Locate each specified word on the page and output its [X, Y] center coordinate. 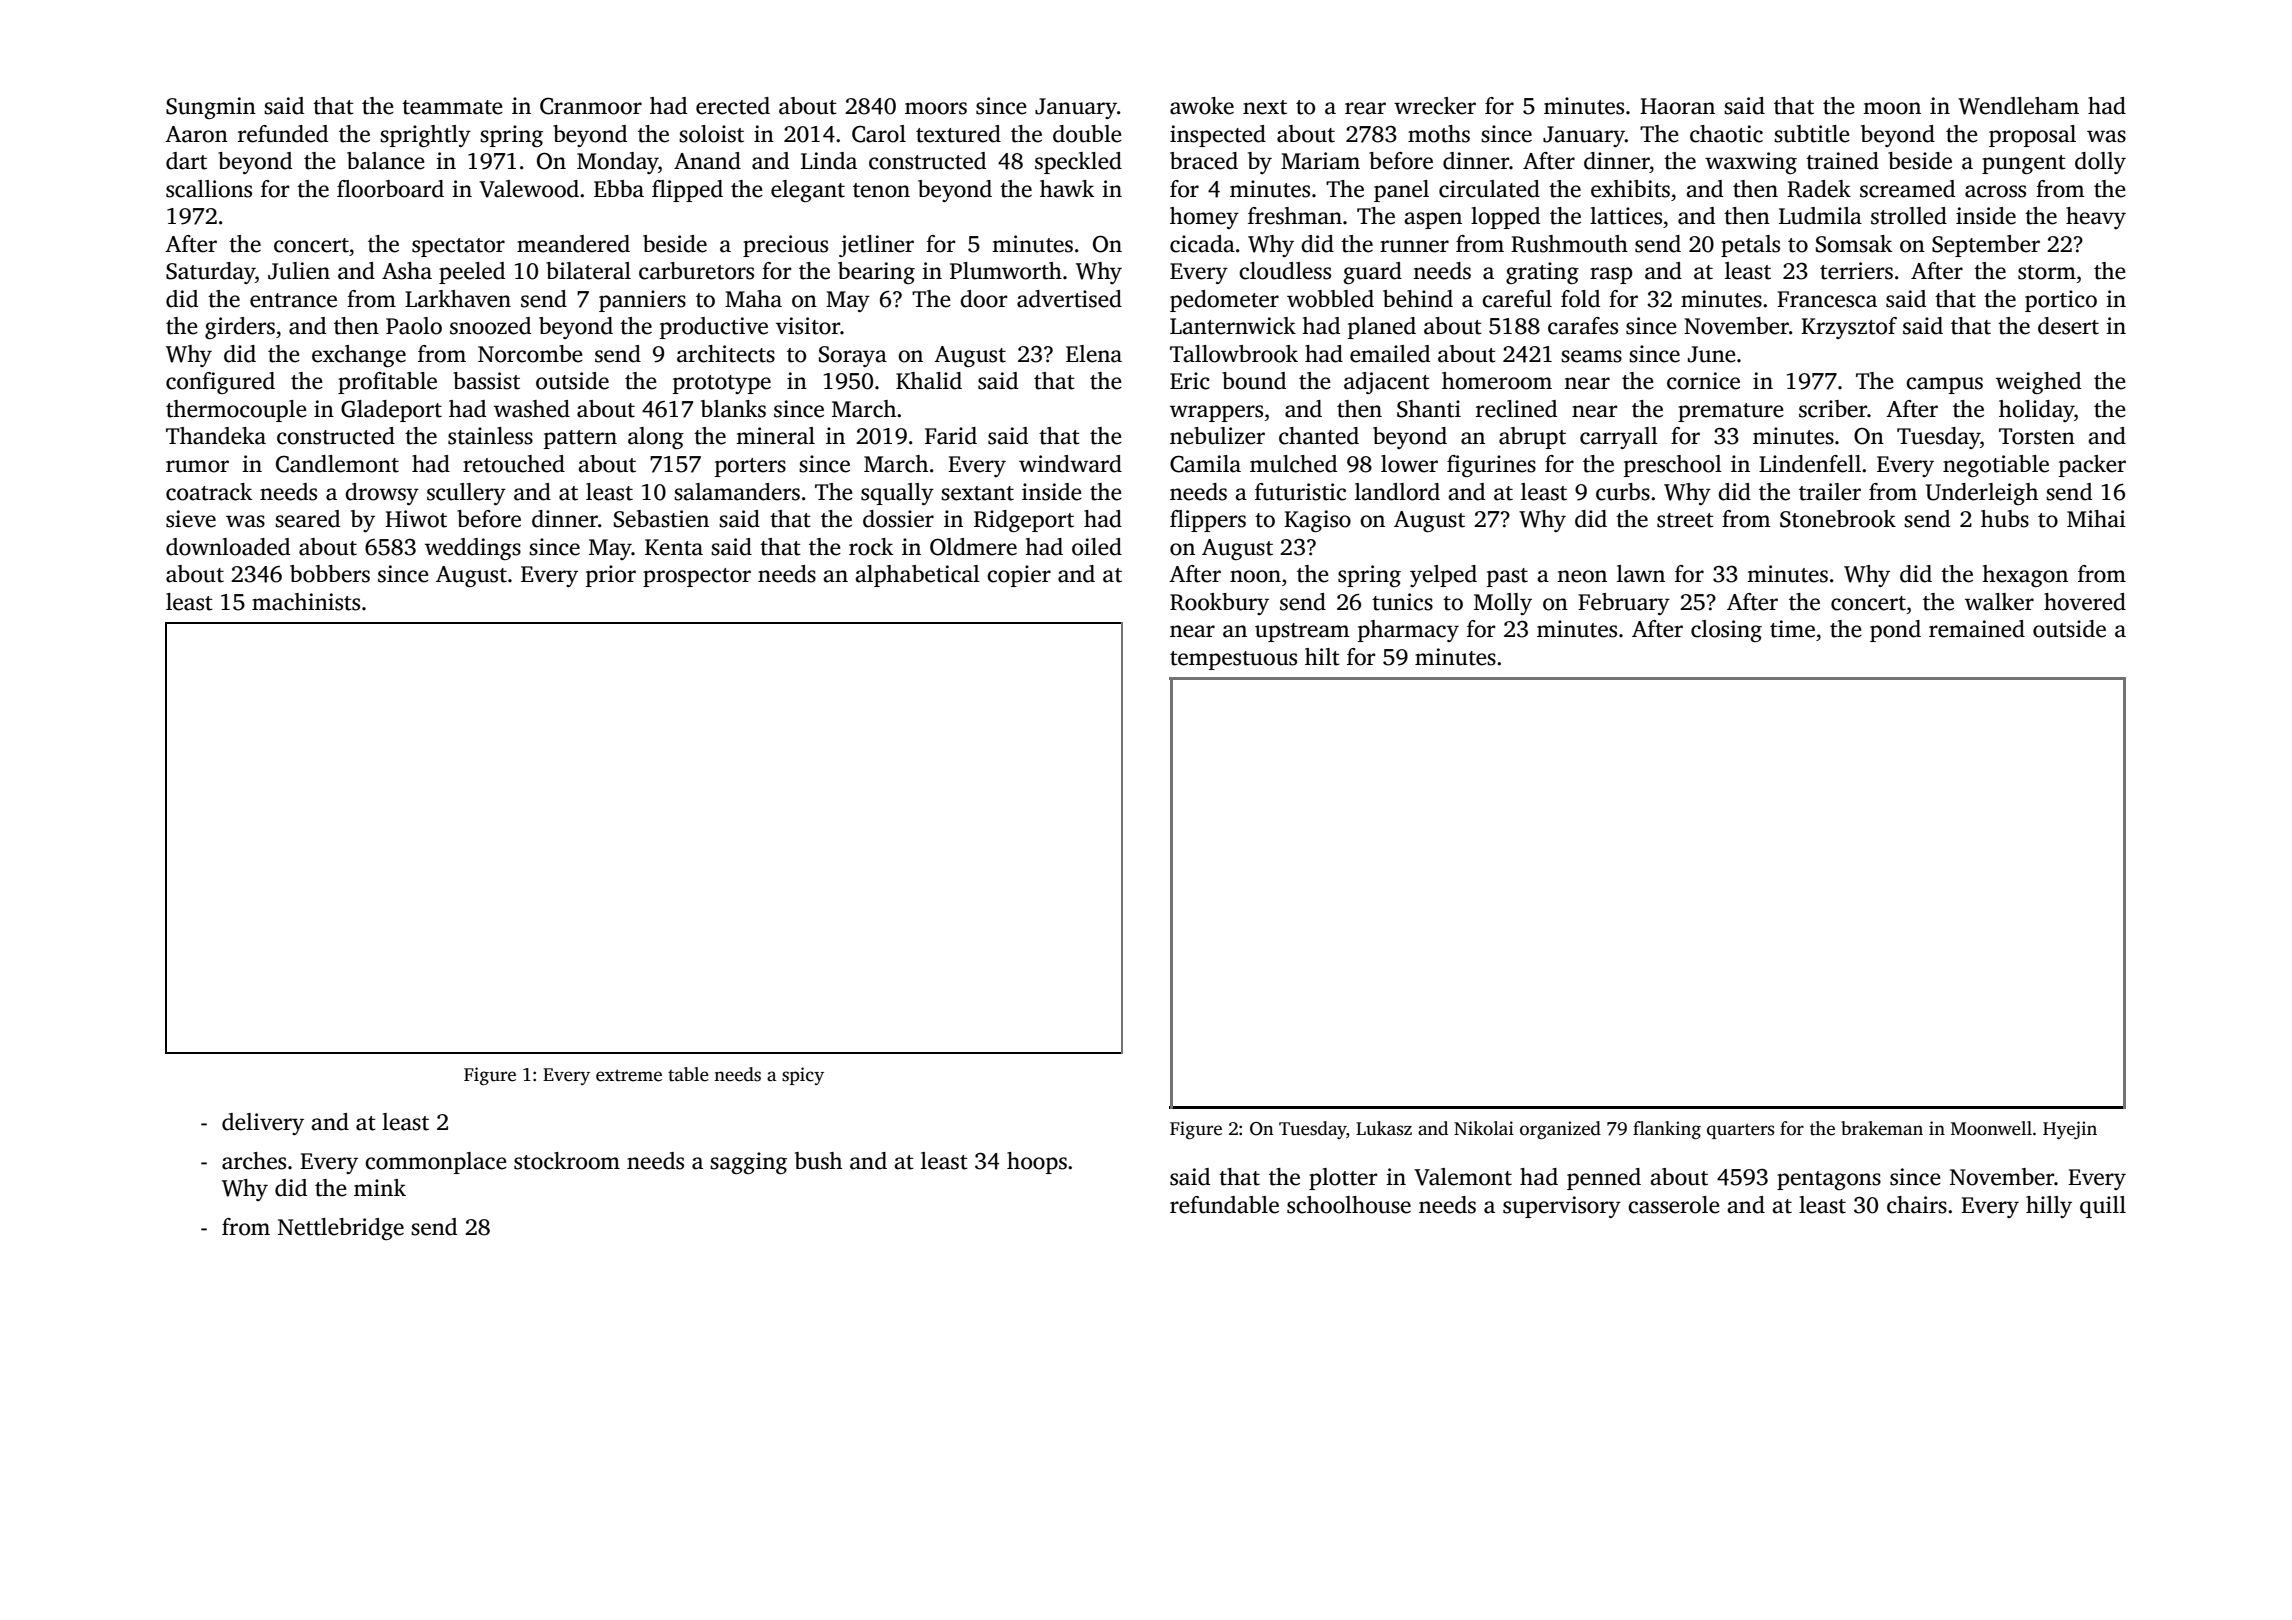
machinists [306, 602]
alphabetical [917, 576]
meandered [573, 244]
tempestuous [1233, 660]
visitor [808, 326]
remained [1977, 629]
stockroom [567, 1161]
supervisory [1562, 1207]
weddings [473, 549]
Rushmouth [1569, 244]
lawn [1641, 574]
